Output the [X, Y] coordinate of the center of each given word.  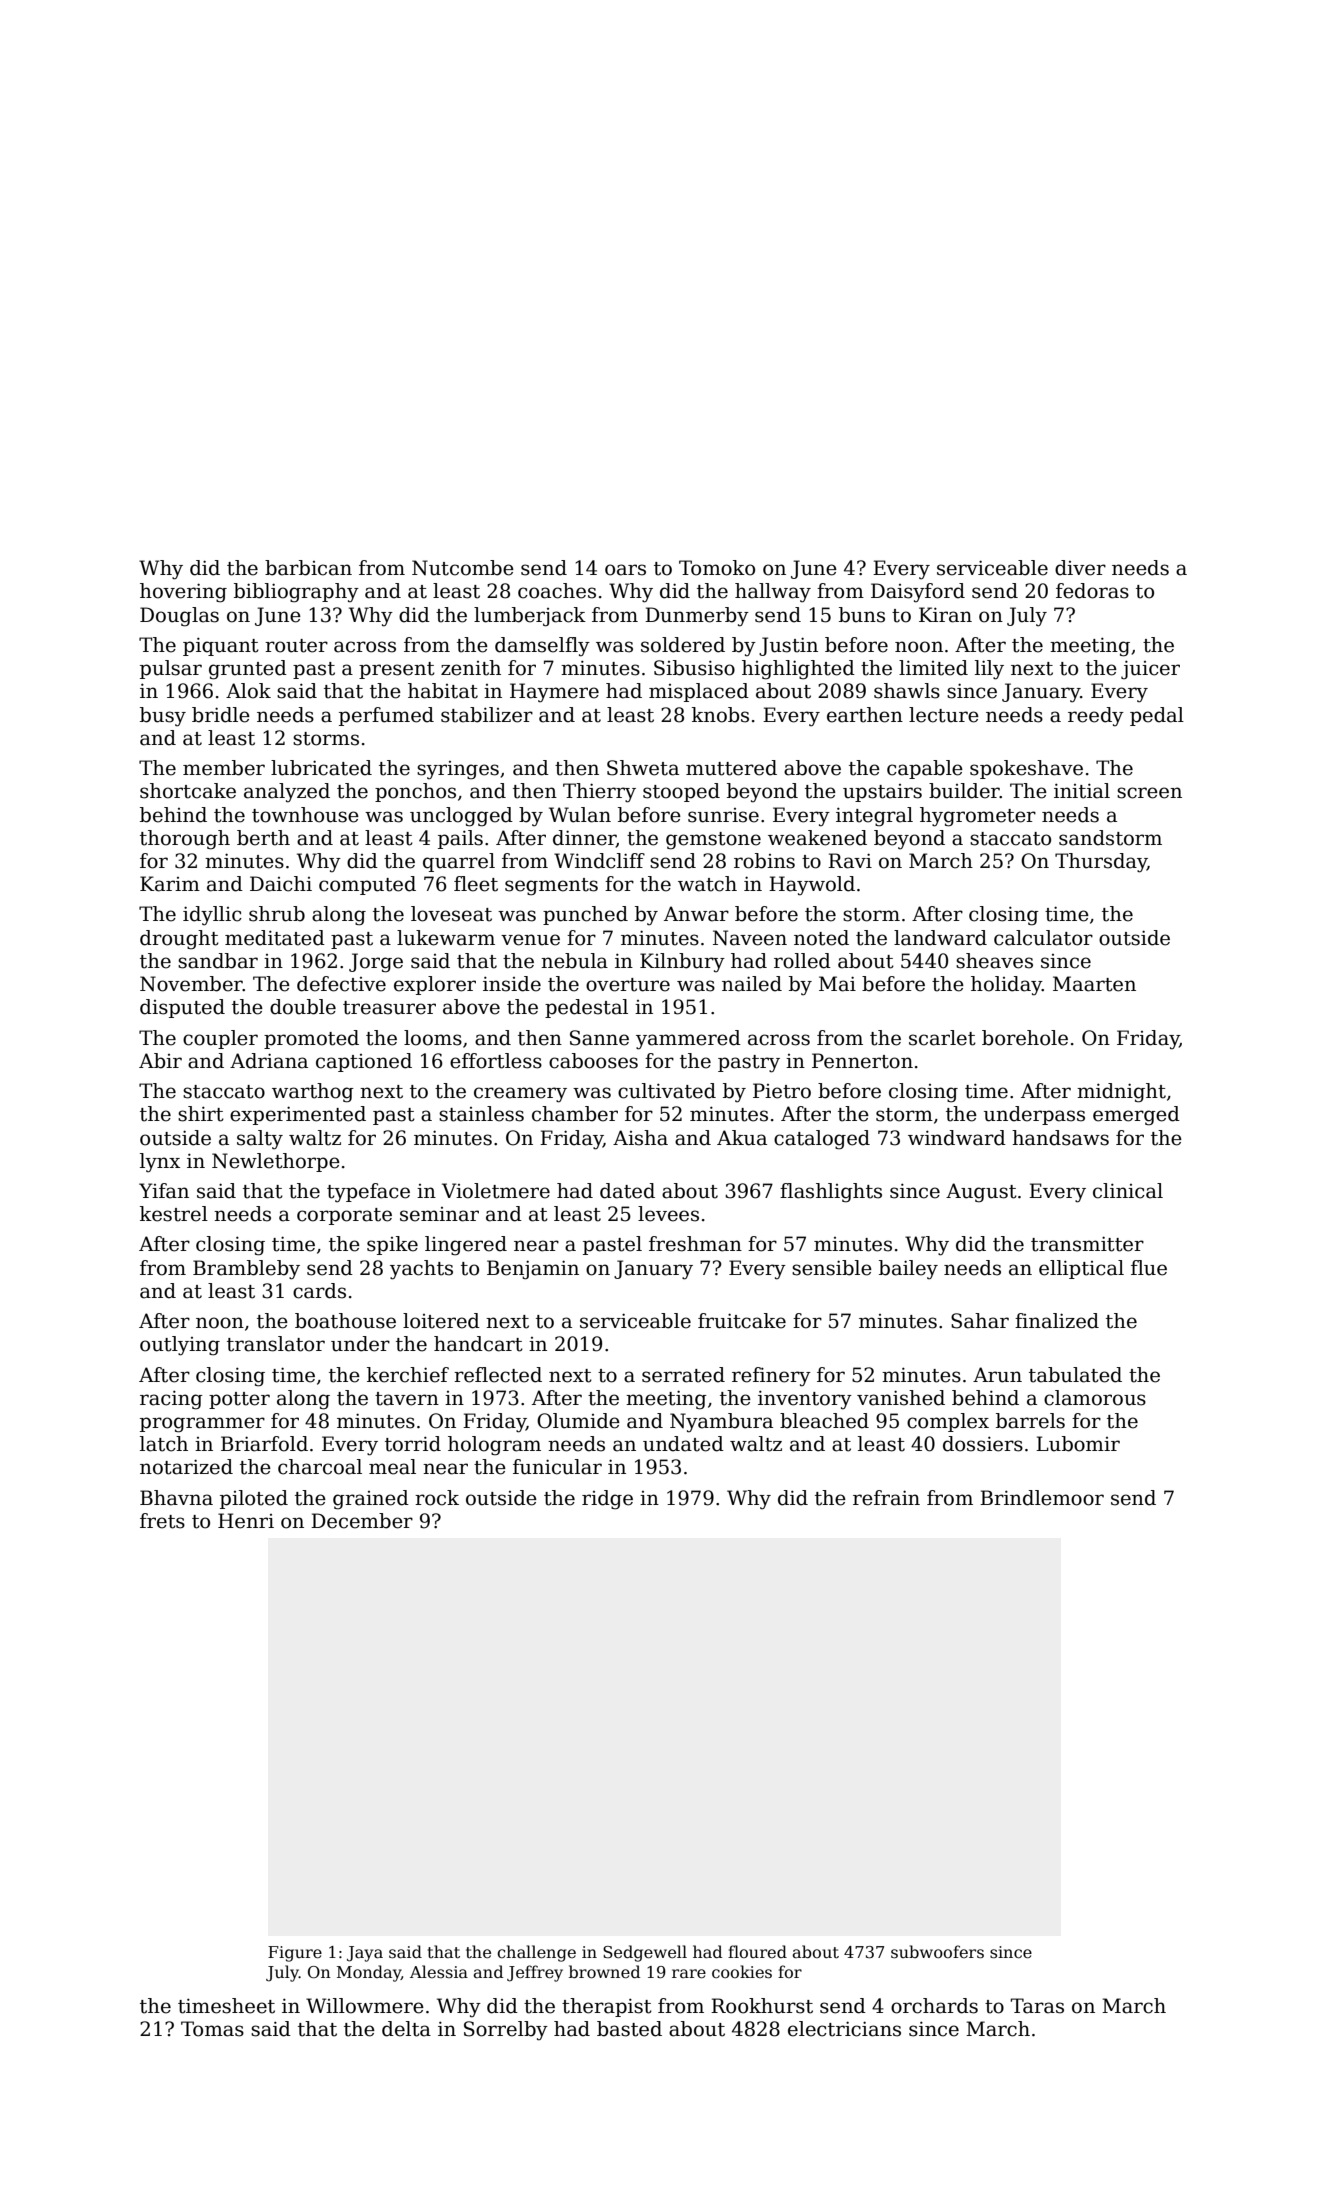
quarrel [459, 862]
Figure [295, 1954]
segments [551, 887]
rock [437, 1498]
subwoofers [937, 1952]
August [981, 1193]
